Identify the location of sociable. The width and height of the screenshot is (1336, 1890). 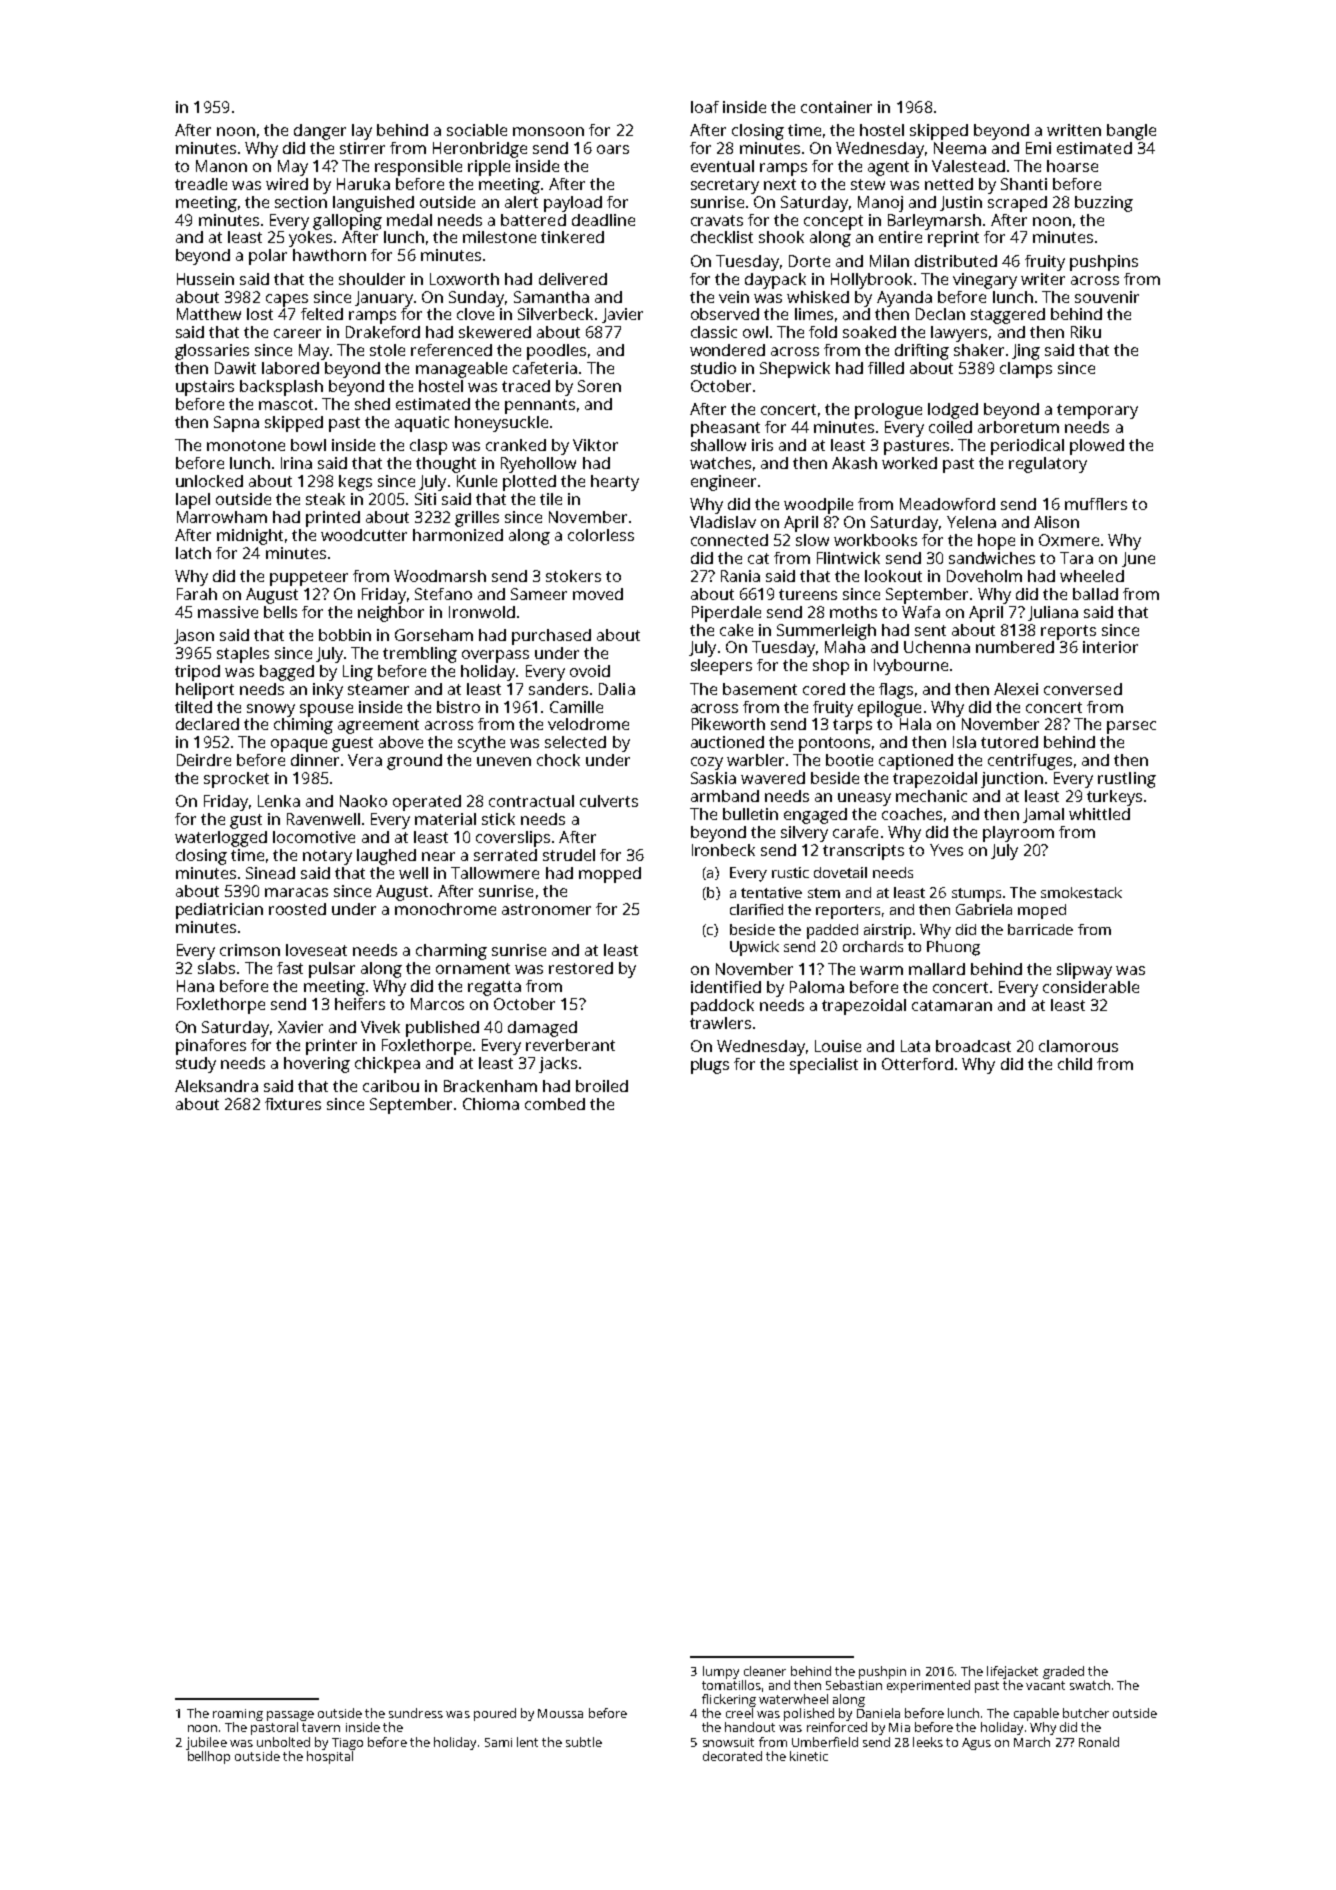
(477, 130).
